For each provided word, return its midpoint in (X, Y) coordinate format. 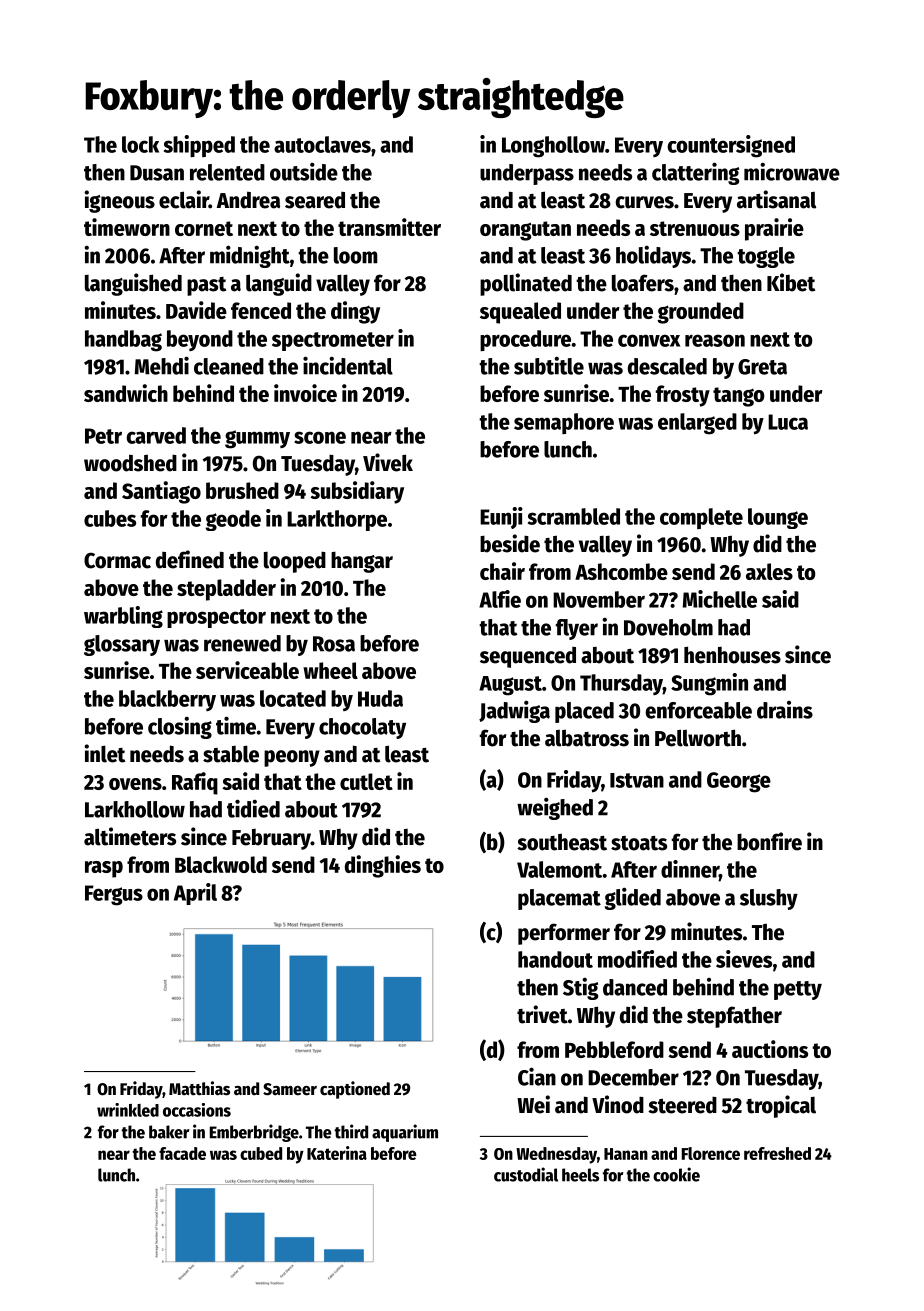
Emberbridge (254, 1133)
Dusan (157, 173)
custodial (526, 1174)
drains (785, 710)
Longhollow (553, 147)
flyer (577, 629)
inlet (104, 753)
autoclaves (322, 144)
